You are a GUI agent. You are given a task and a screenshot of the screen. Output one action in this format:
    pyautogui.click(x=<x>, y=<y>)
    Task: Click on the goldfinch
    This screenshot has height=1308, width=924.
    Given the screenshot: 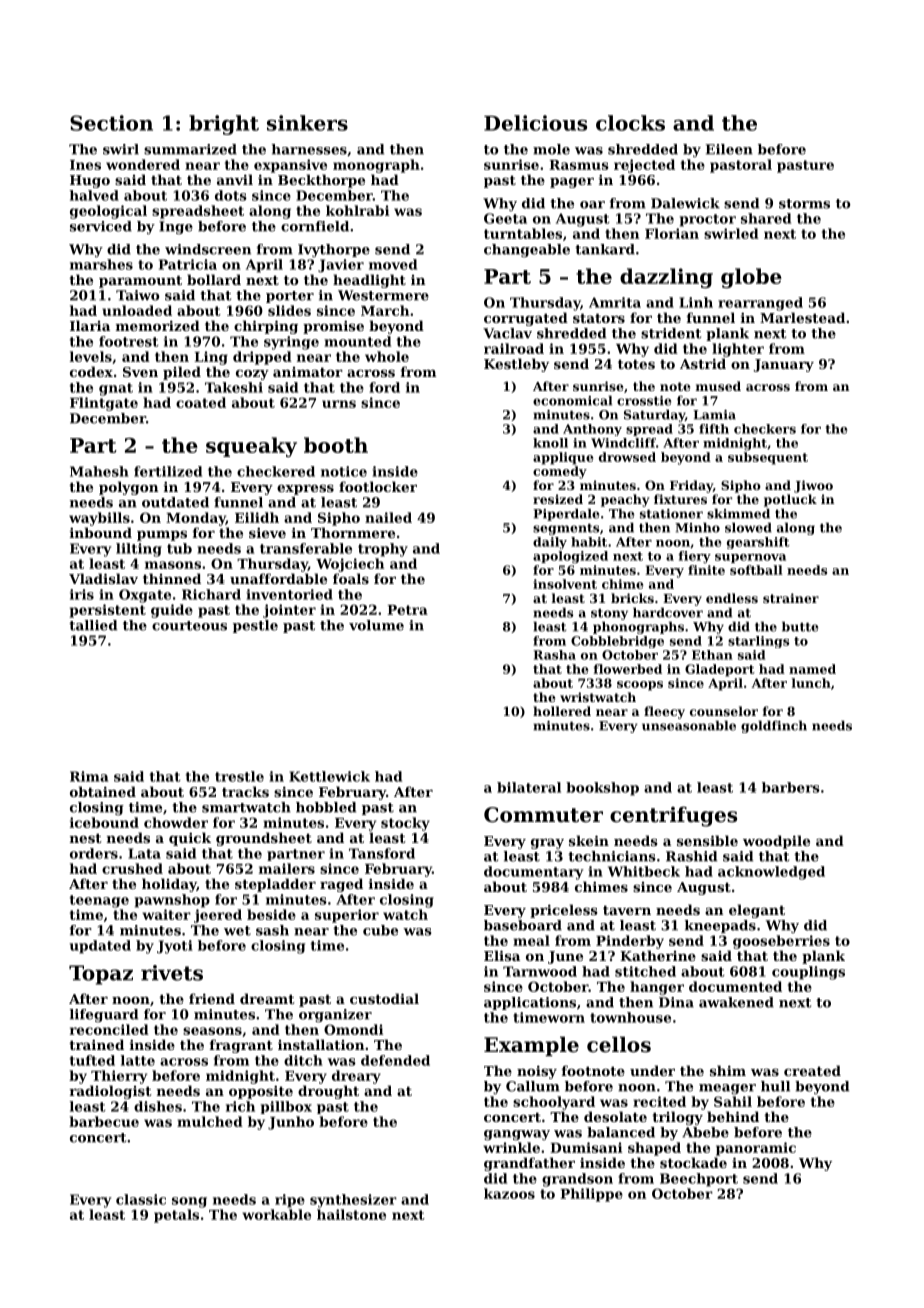 What is the action you would take?
    pyautogui.click(x=774, y=726)
